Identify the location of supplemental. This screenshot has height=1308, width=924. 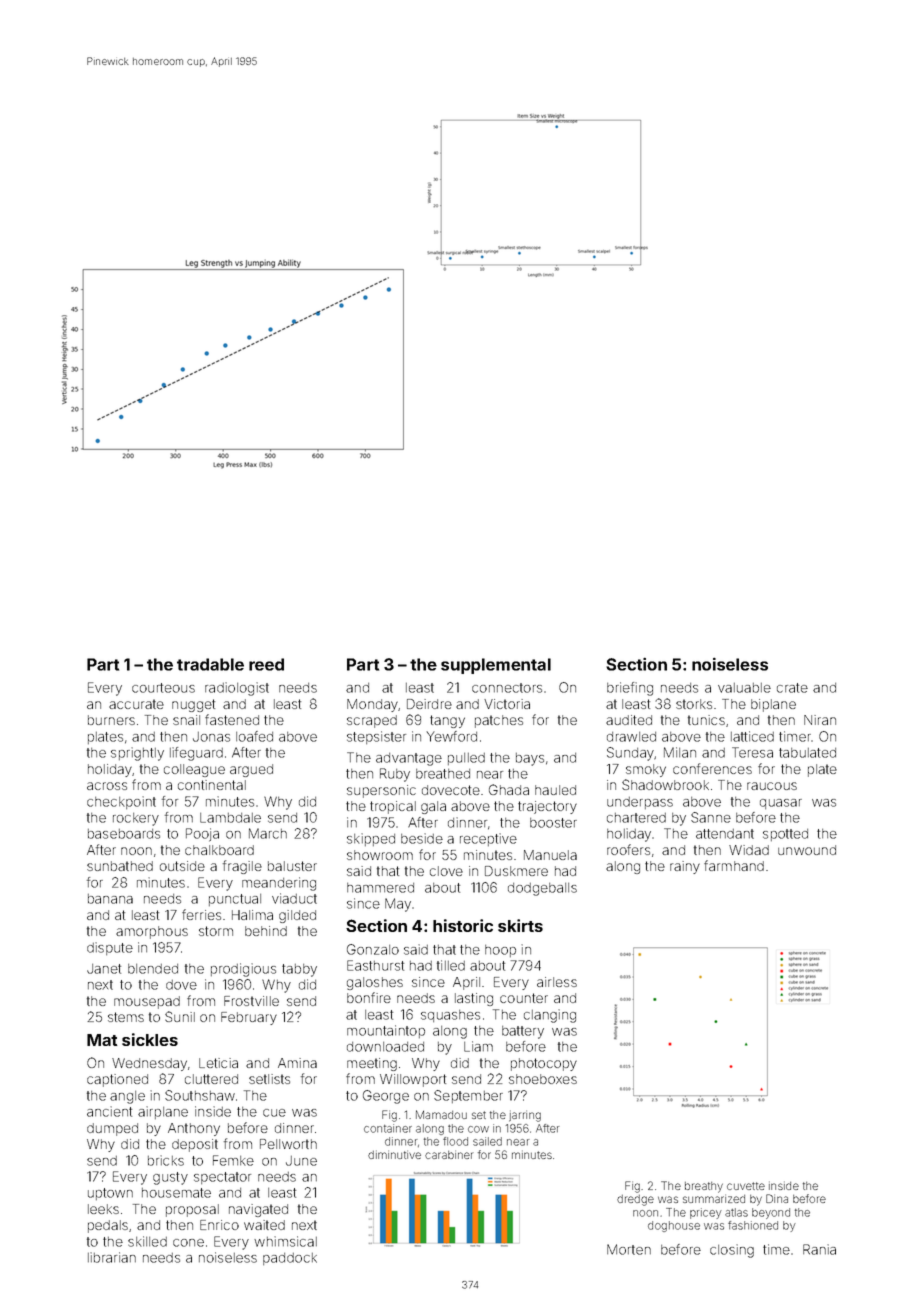
(496, 666).
